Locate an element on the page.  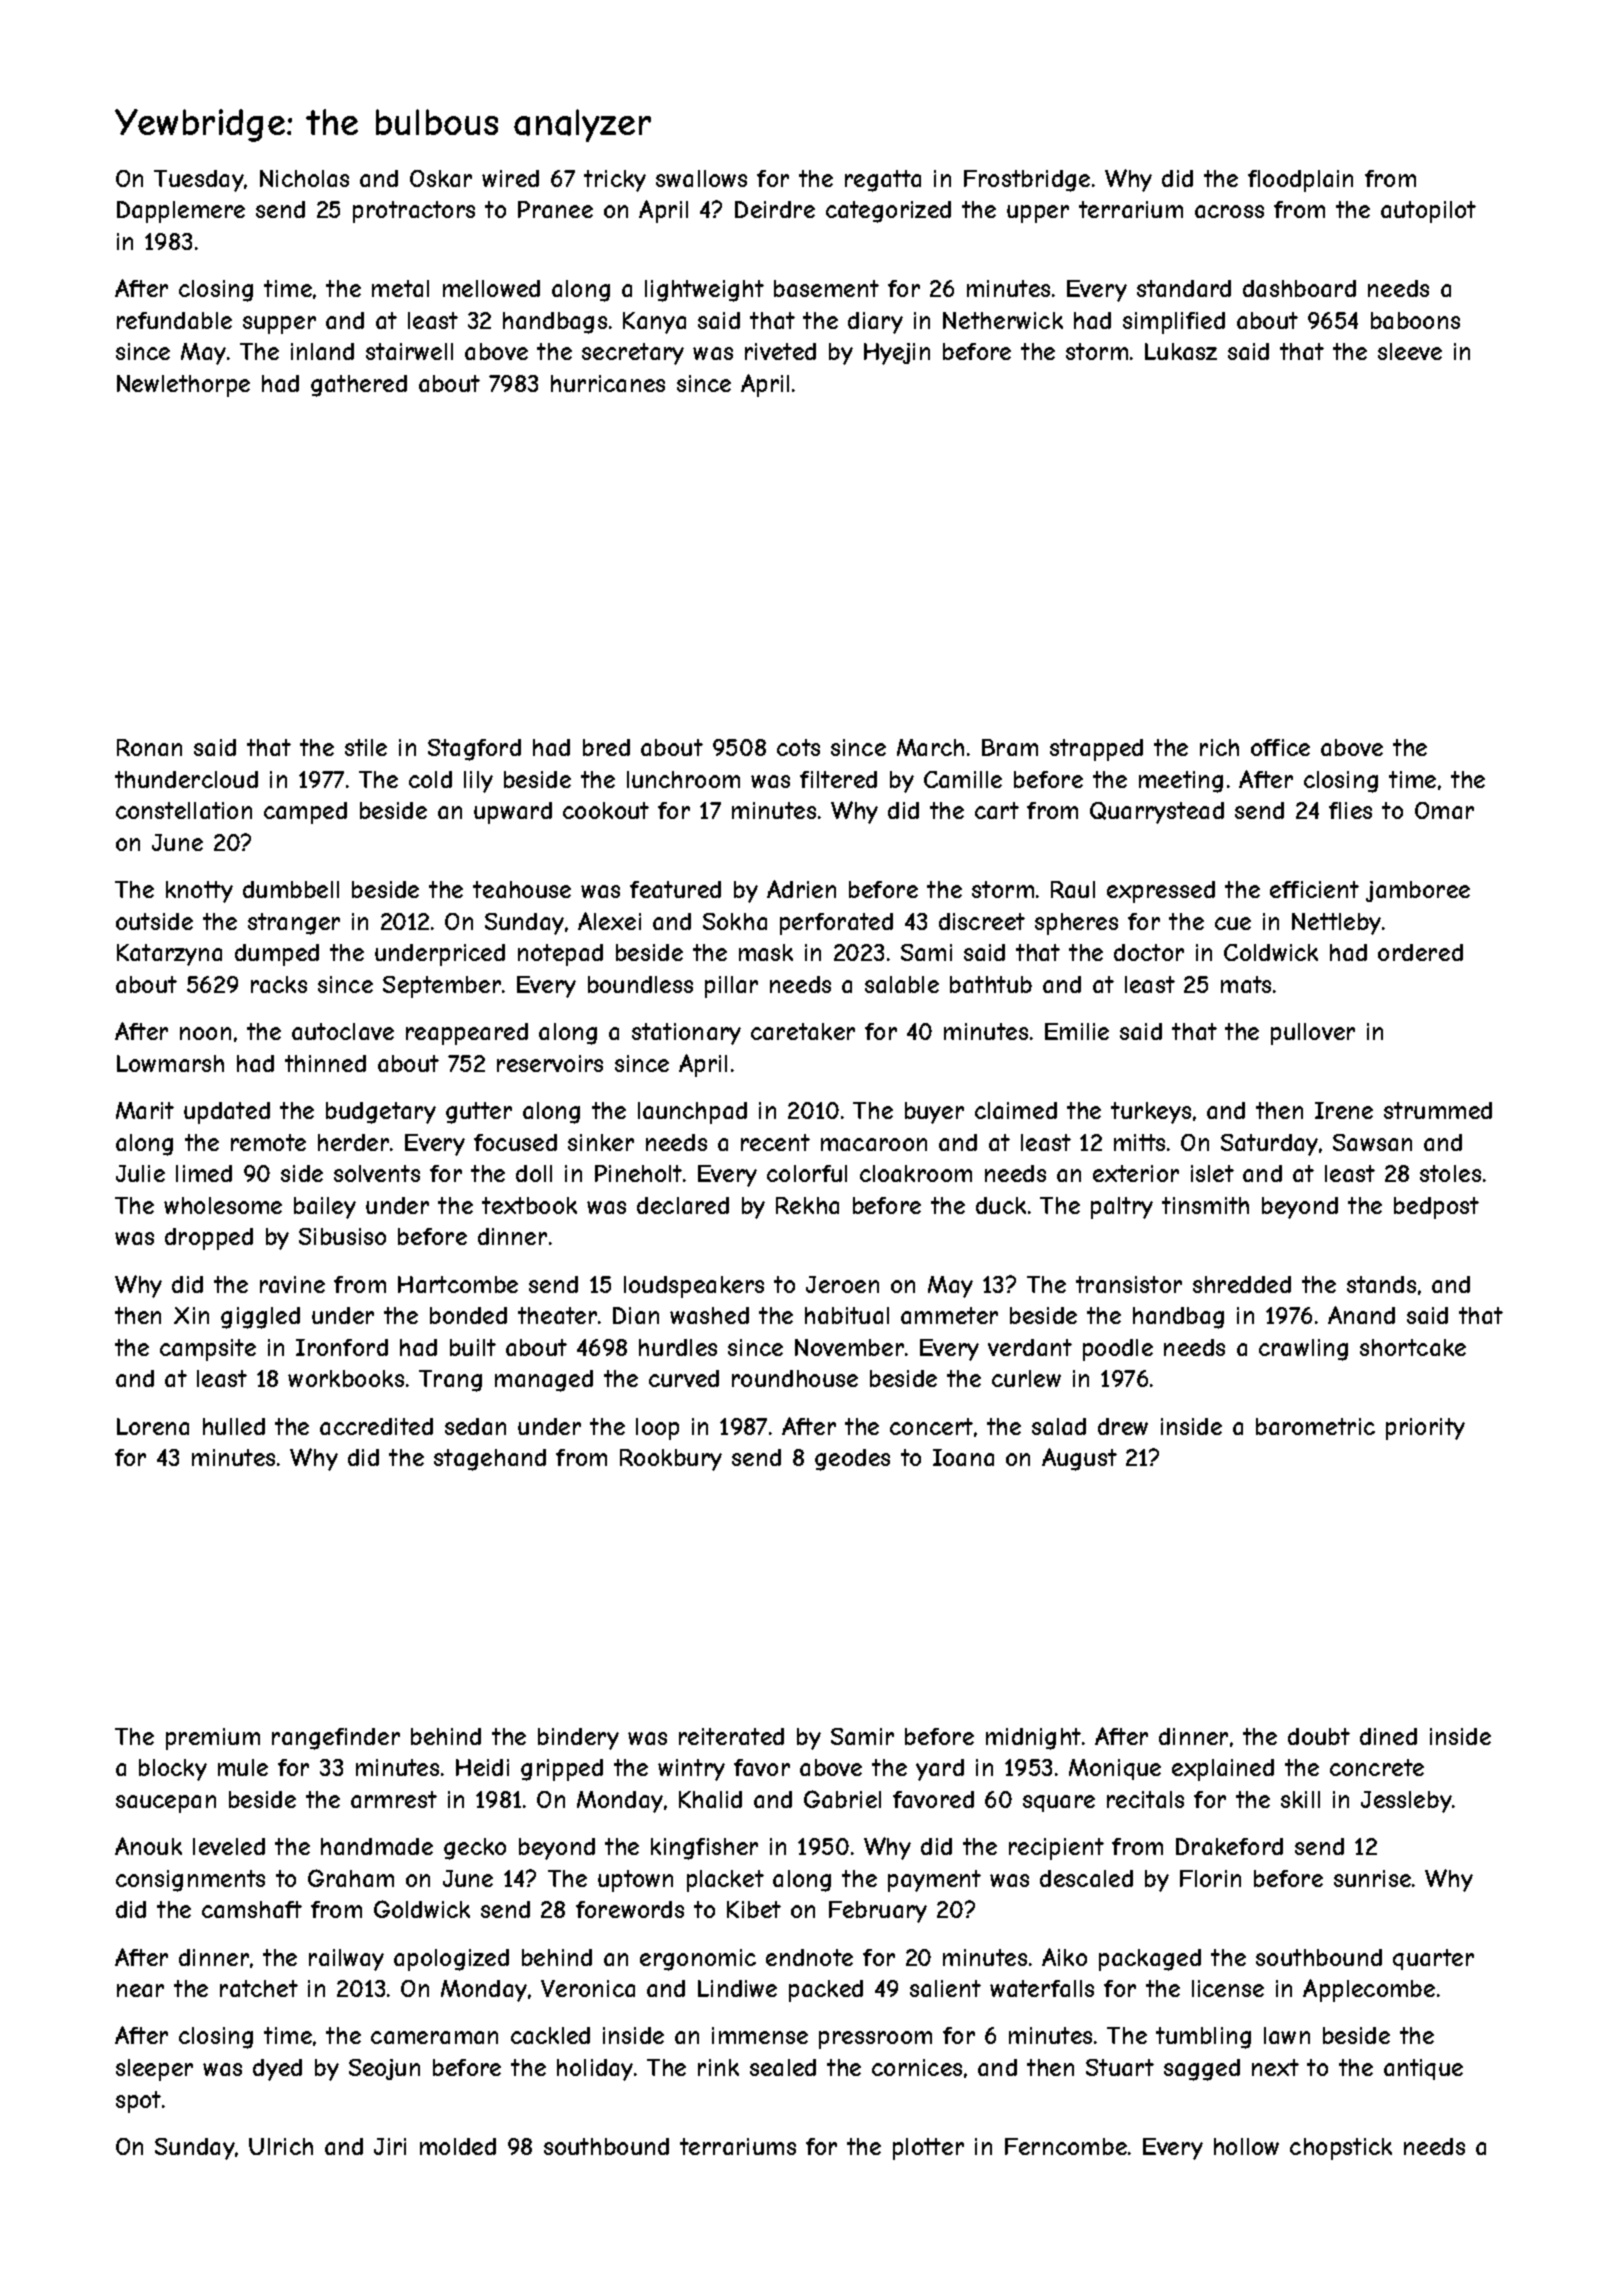
Katarzyna is located at coordinates (169, 955).
